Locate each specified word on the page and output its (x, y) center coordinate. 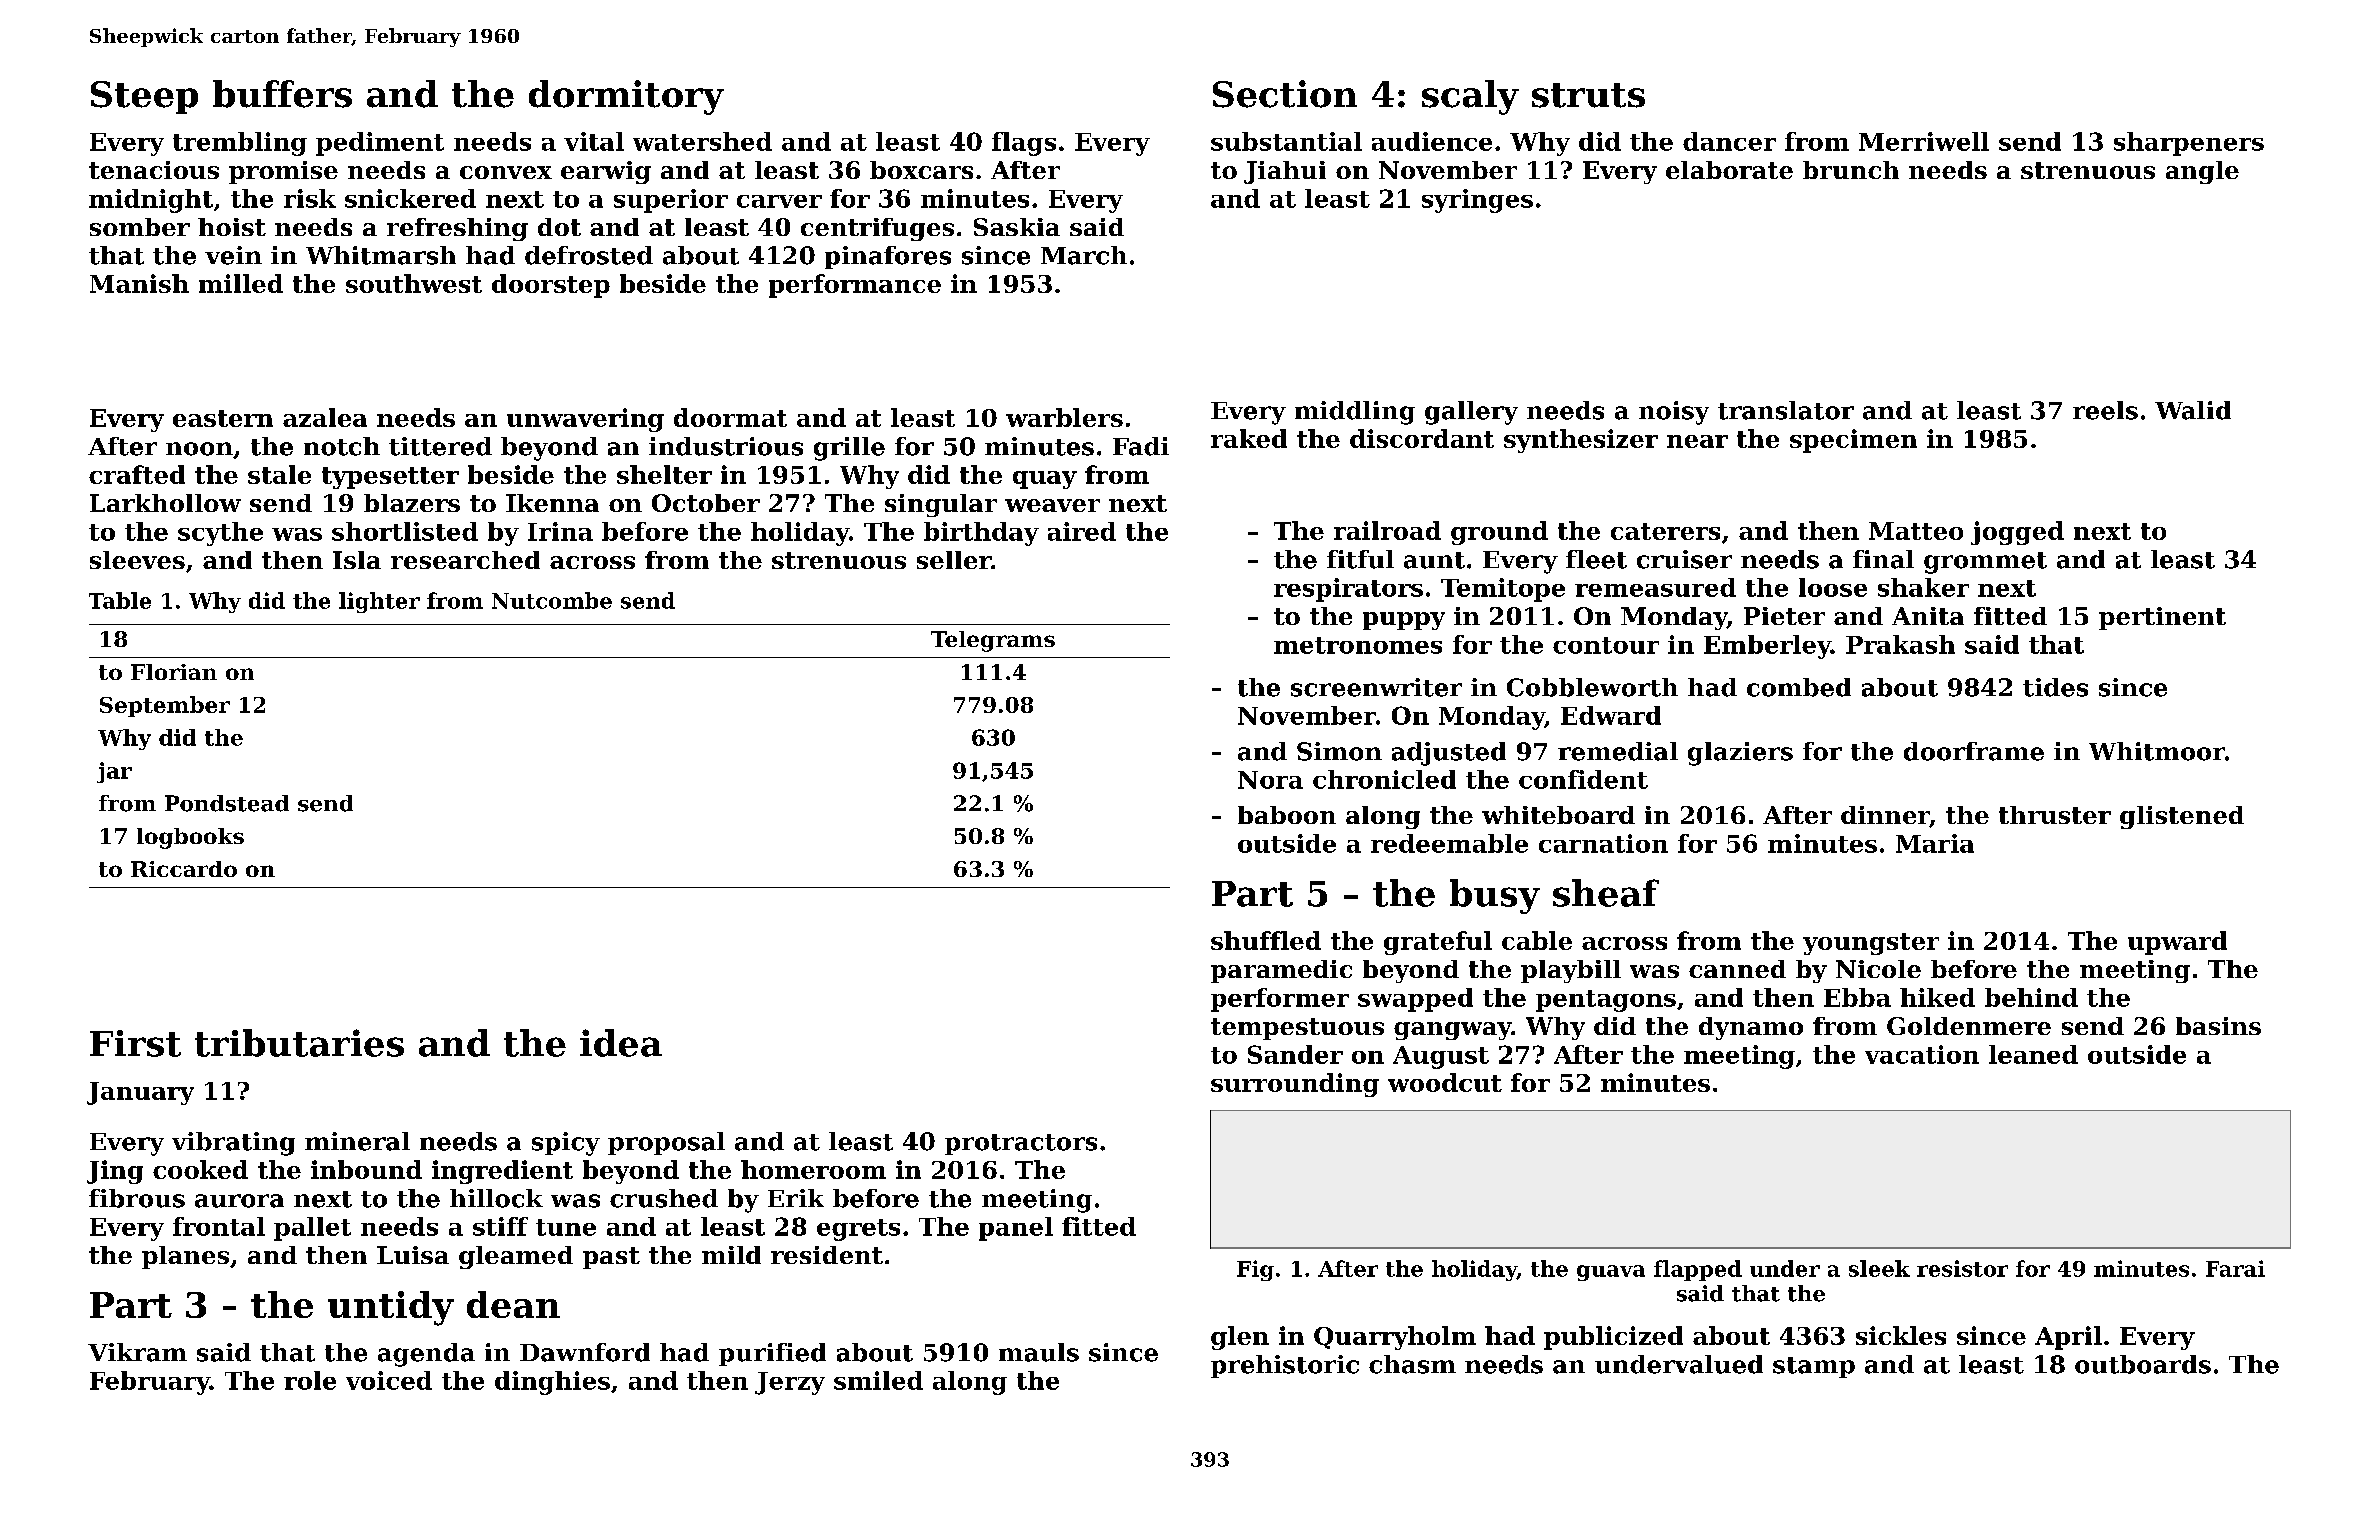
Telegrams (993, 641)
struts (1588, 95)
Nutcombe (552, 600)
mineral (357, 1141)
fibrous (137, 1198)
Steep (144, 97)
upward (2177, 943)
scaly (1470, 97)
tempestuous (1297, 1029)
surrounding (1295, 1085)
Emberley (1767, 647)
